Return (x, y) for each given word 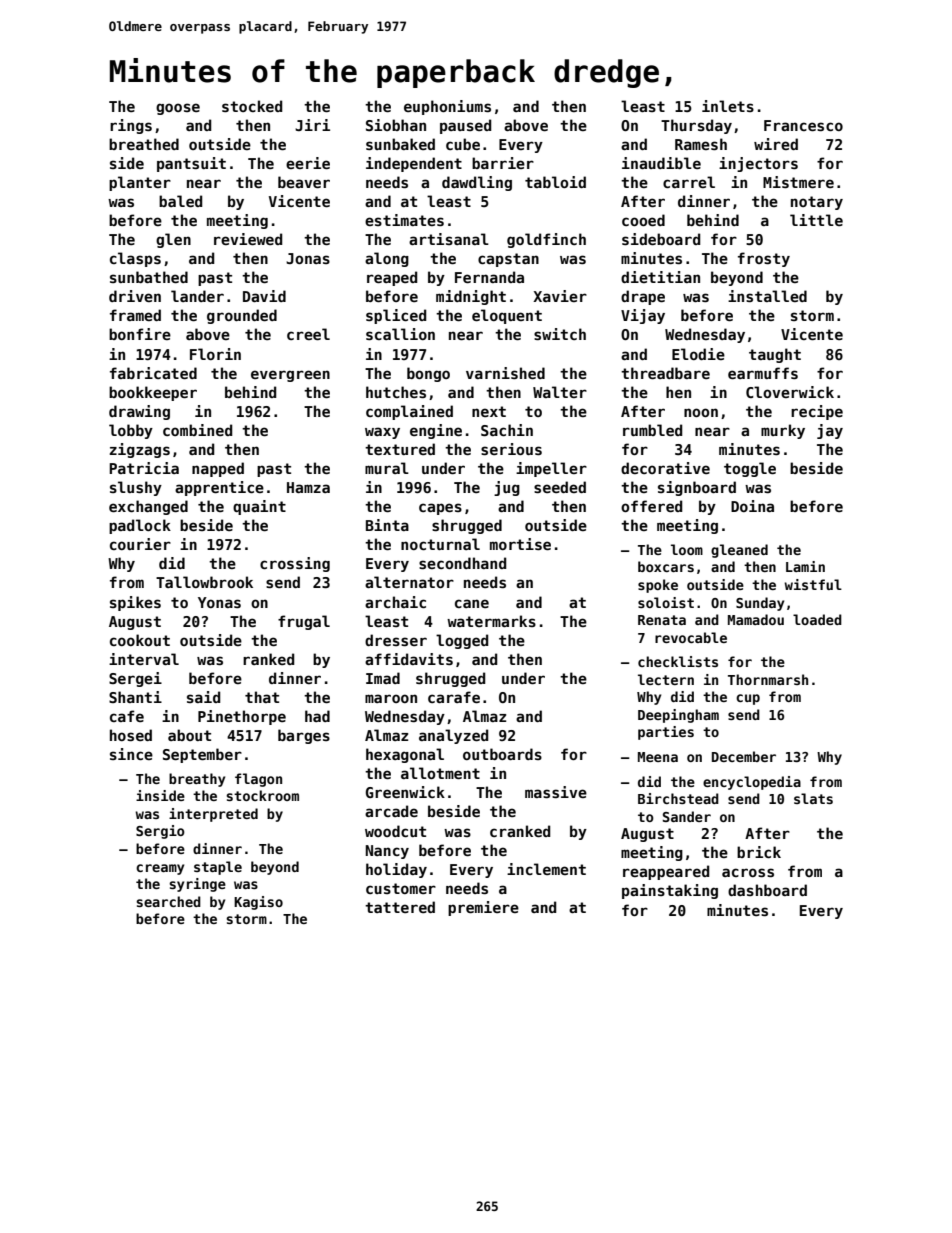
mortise (520, 544)
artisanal (449, 239)
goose (178, 109)
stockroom (262, 795)
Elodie (698, 354)
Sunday (760, 604)
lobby (131, 431)
